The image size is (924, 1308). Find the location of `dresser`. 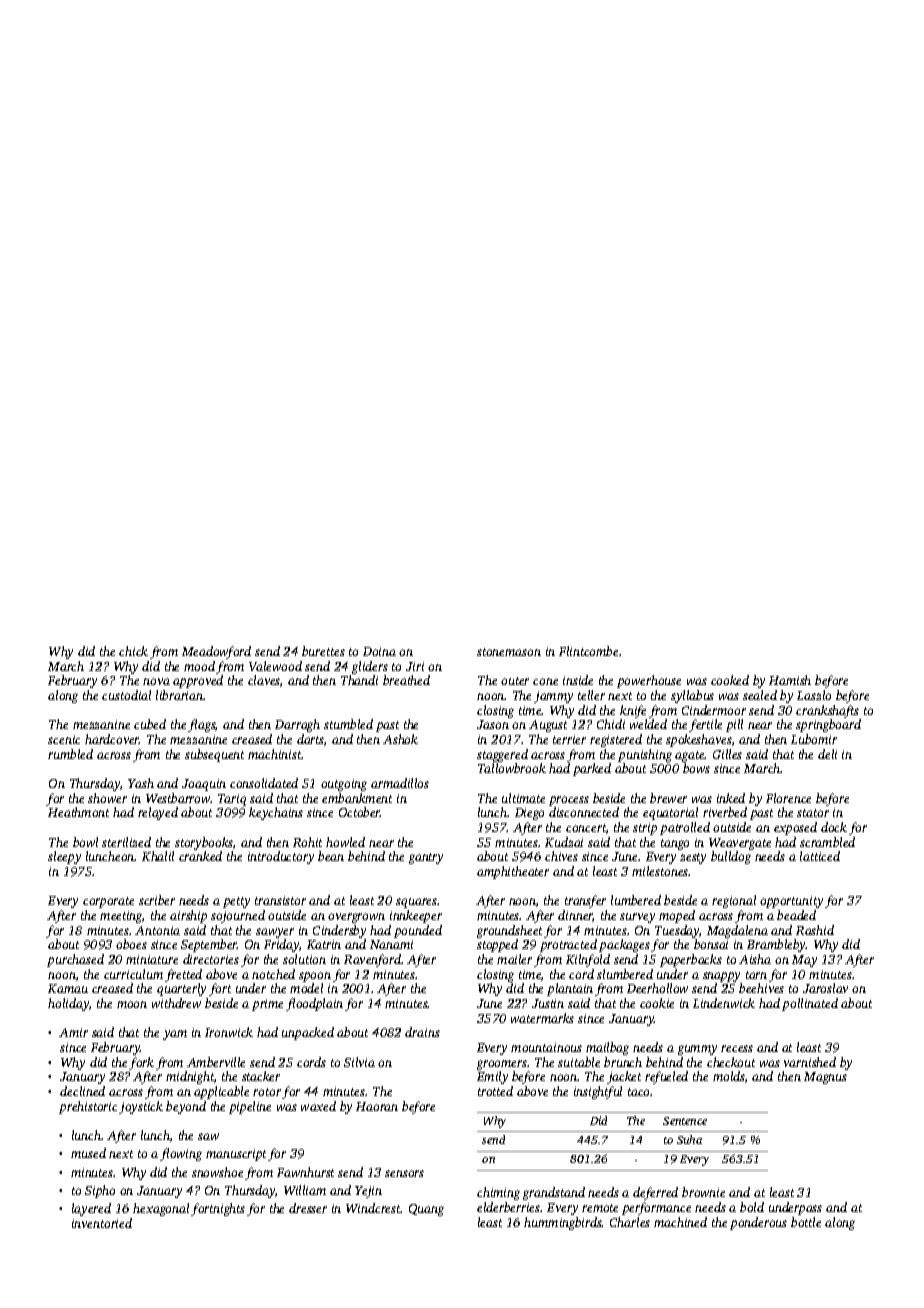

dresser is located at coordinates (308, 1208).
